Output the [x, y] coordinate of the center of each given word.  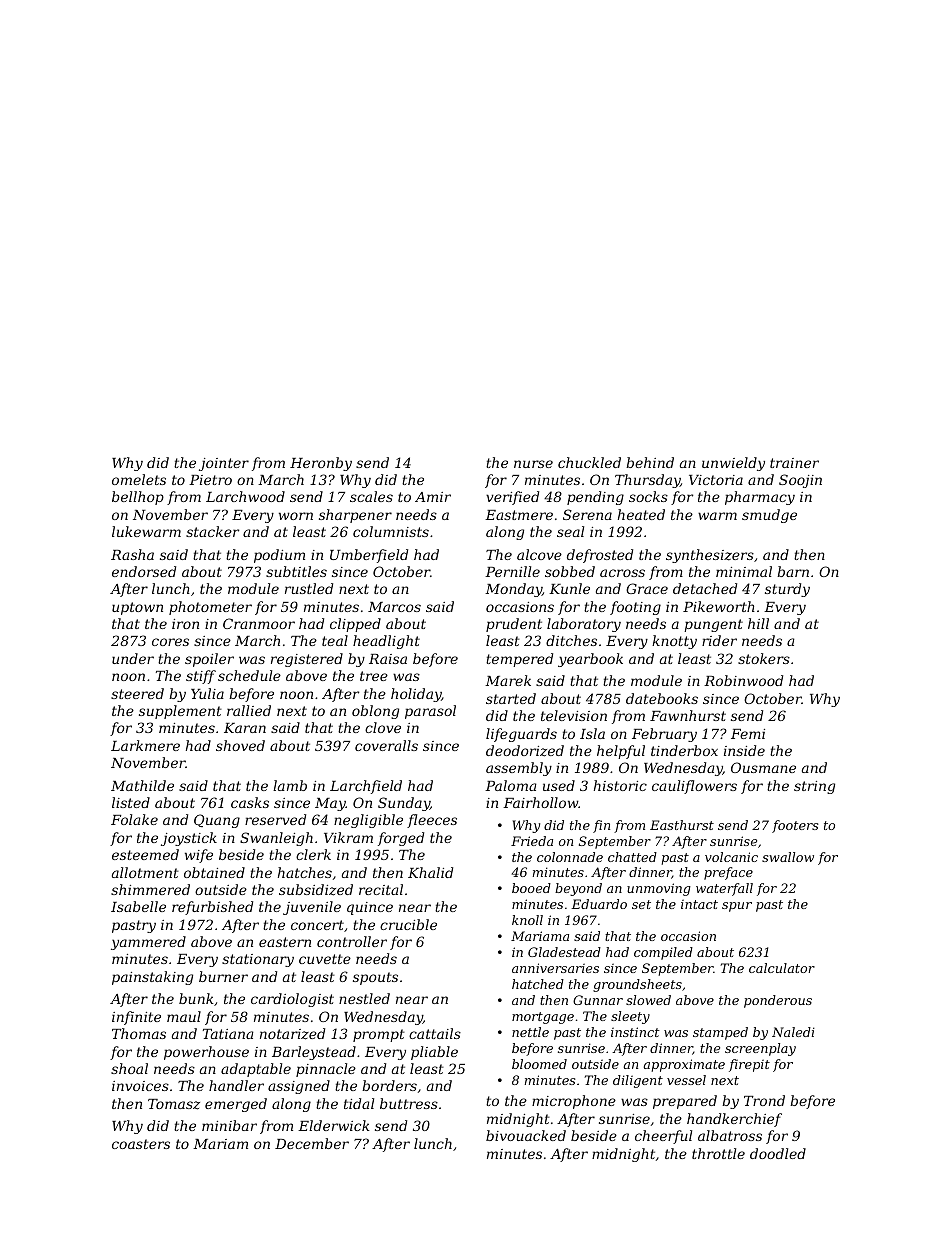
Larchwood [245, 496]
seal [570, 531]
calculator [782, 968]
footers [795, 826]
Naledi [793, 1032]
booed [531, 888]
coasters [141, 1144]
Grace [647, 588]
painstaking [152, 978]
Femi [748, 734]
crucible [408, 924]
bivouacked [526, 1135]
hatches [305, 872]
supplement [180, 712]
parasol [430, 712]
